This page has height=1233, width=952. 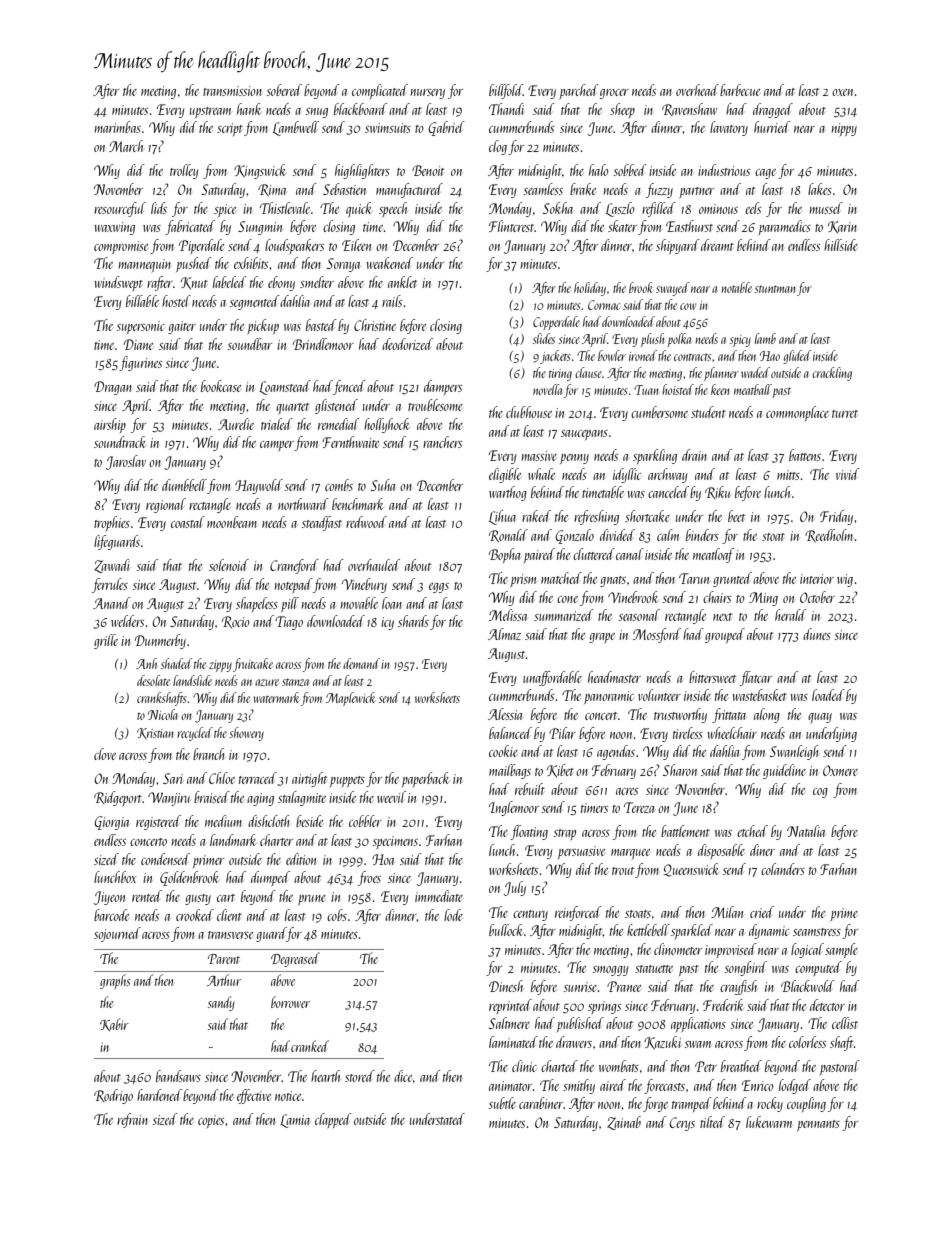 What do you see at coordinates (380, 91) in the page?
I see `complicated` at bounding box center [380, 91].
